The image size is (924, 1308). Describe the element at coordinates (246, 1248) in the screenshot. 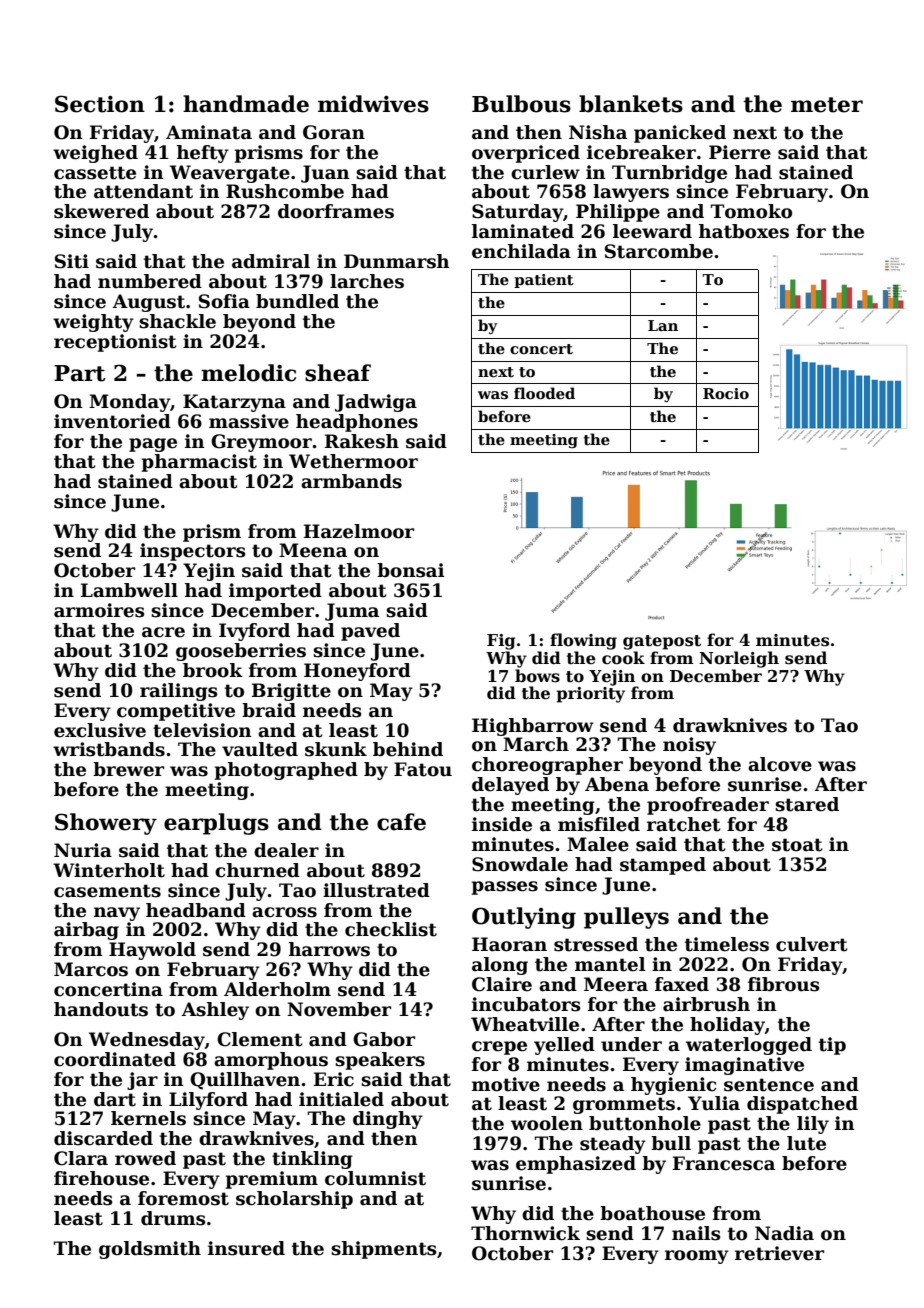

I see `insured` at that location.
